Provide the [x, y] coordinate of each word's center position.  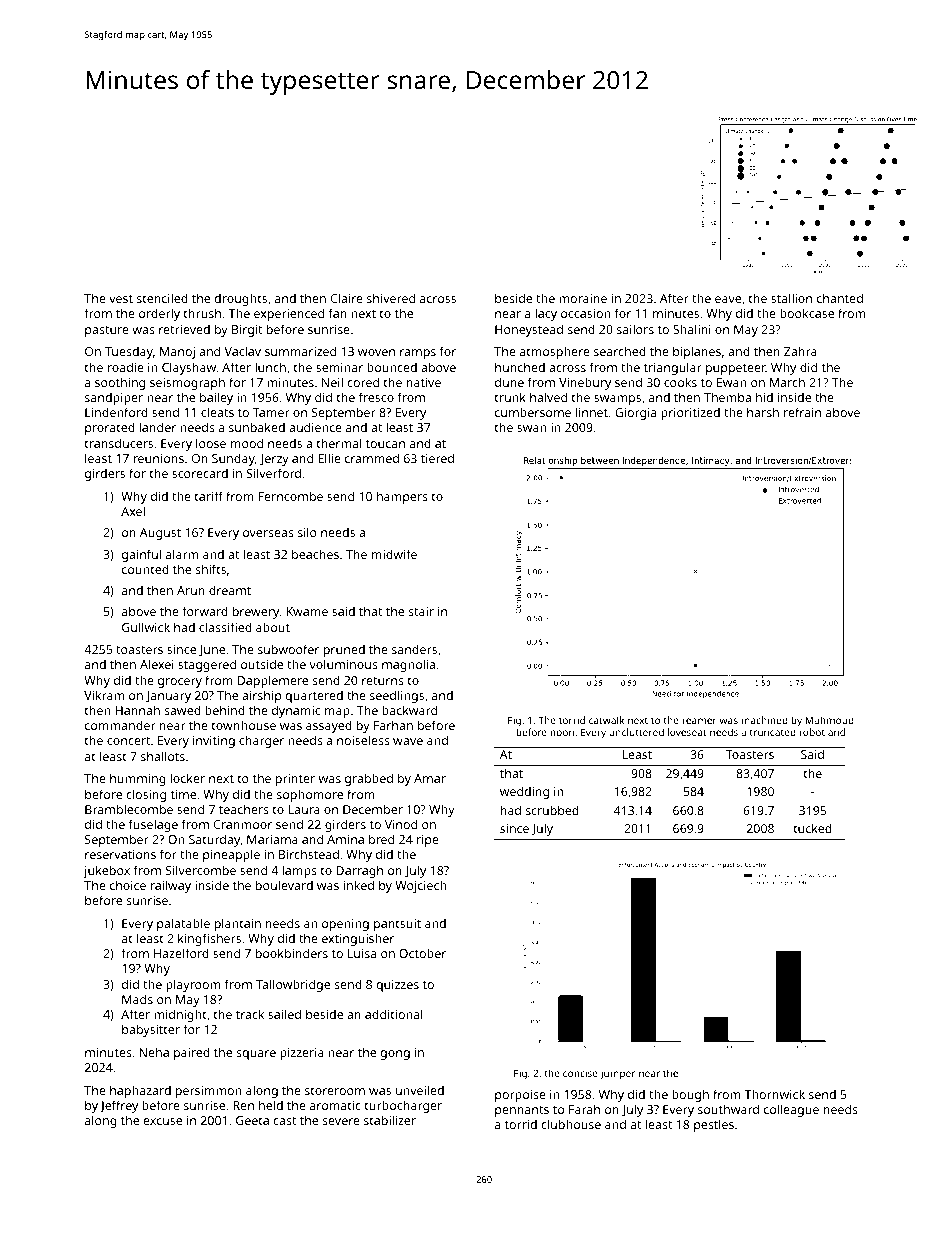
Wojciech [420, 886]
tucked [813, 828]
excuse [162, 1121]
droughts [240, 299]
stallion [791, 298]
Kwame [307, 611]
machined [764, 720]
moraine [583, 298]
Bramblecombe [129, 809]
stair [421, 611]
